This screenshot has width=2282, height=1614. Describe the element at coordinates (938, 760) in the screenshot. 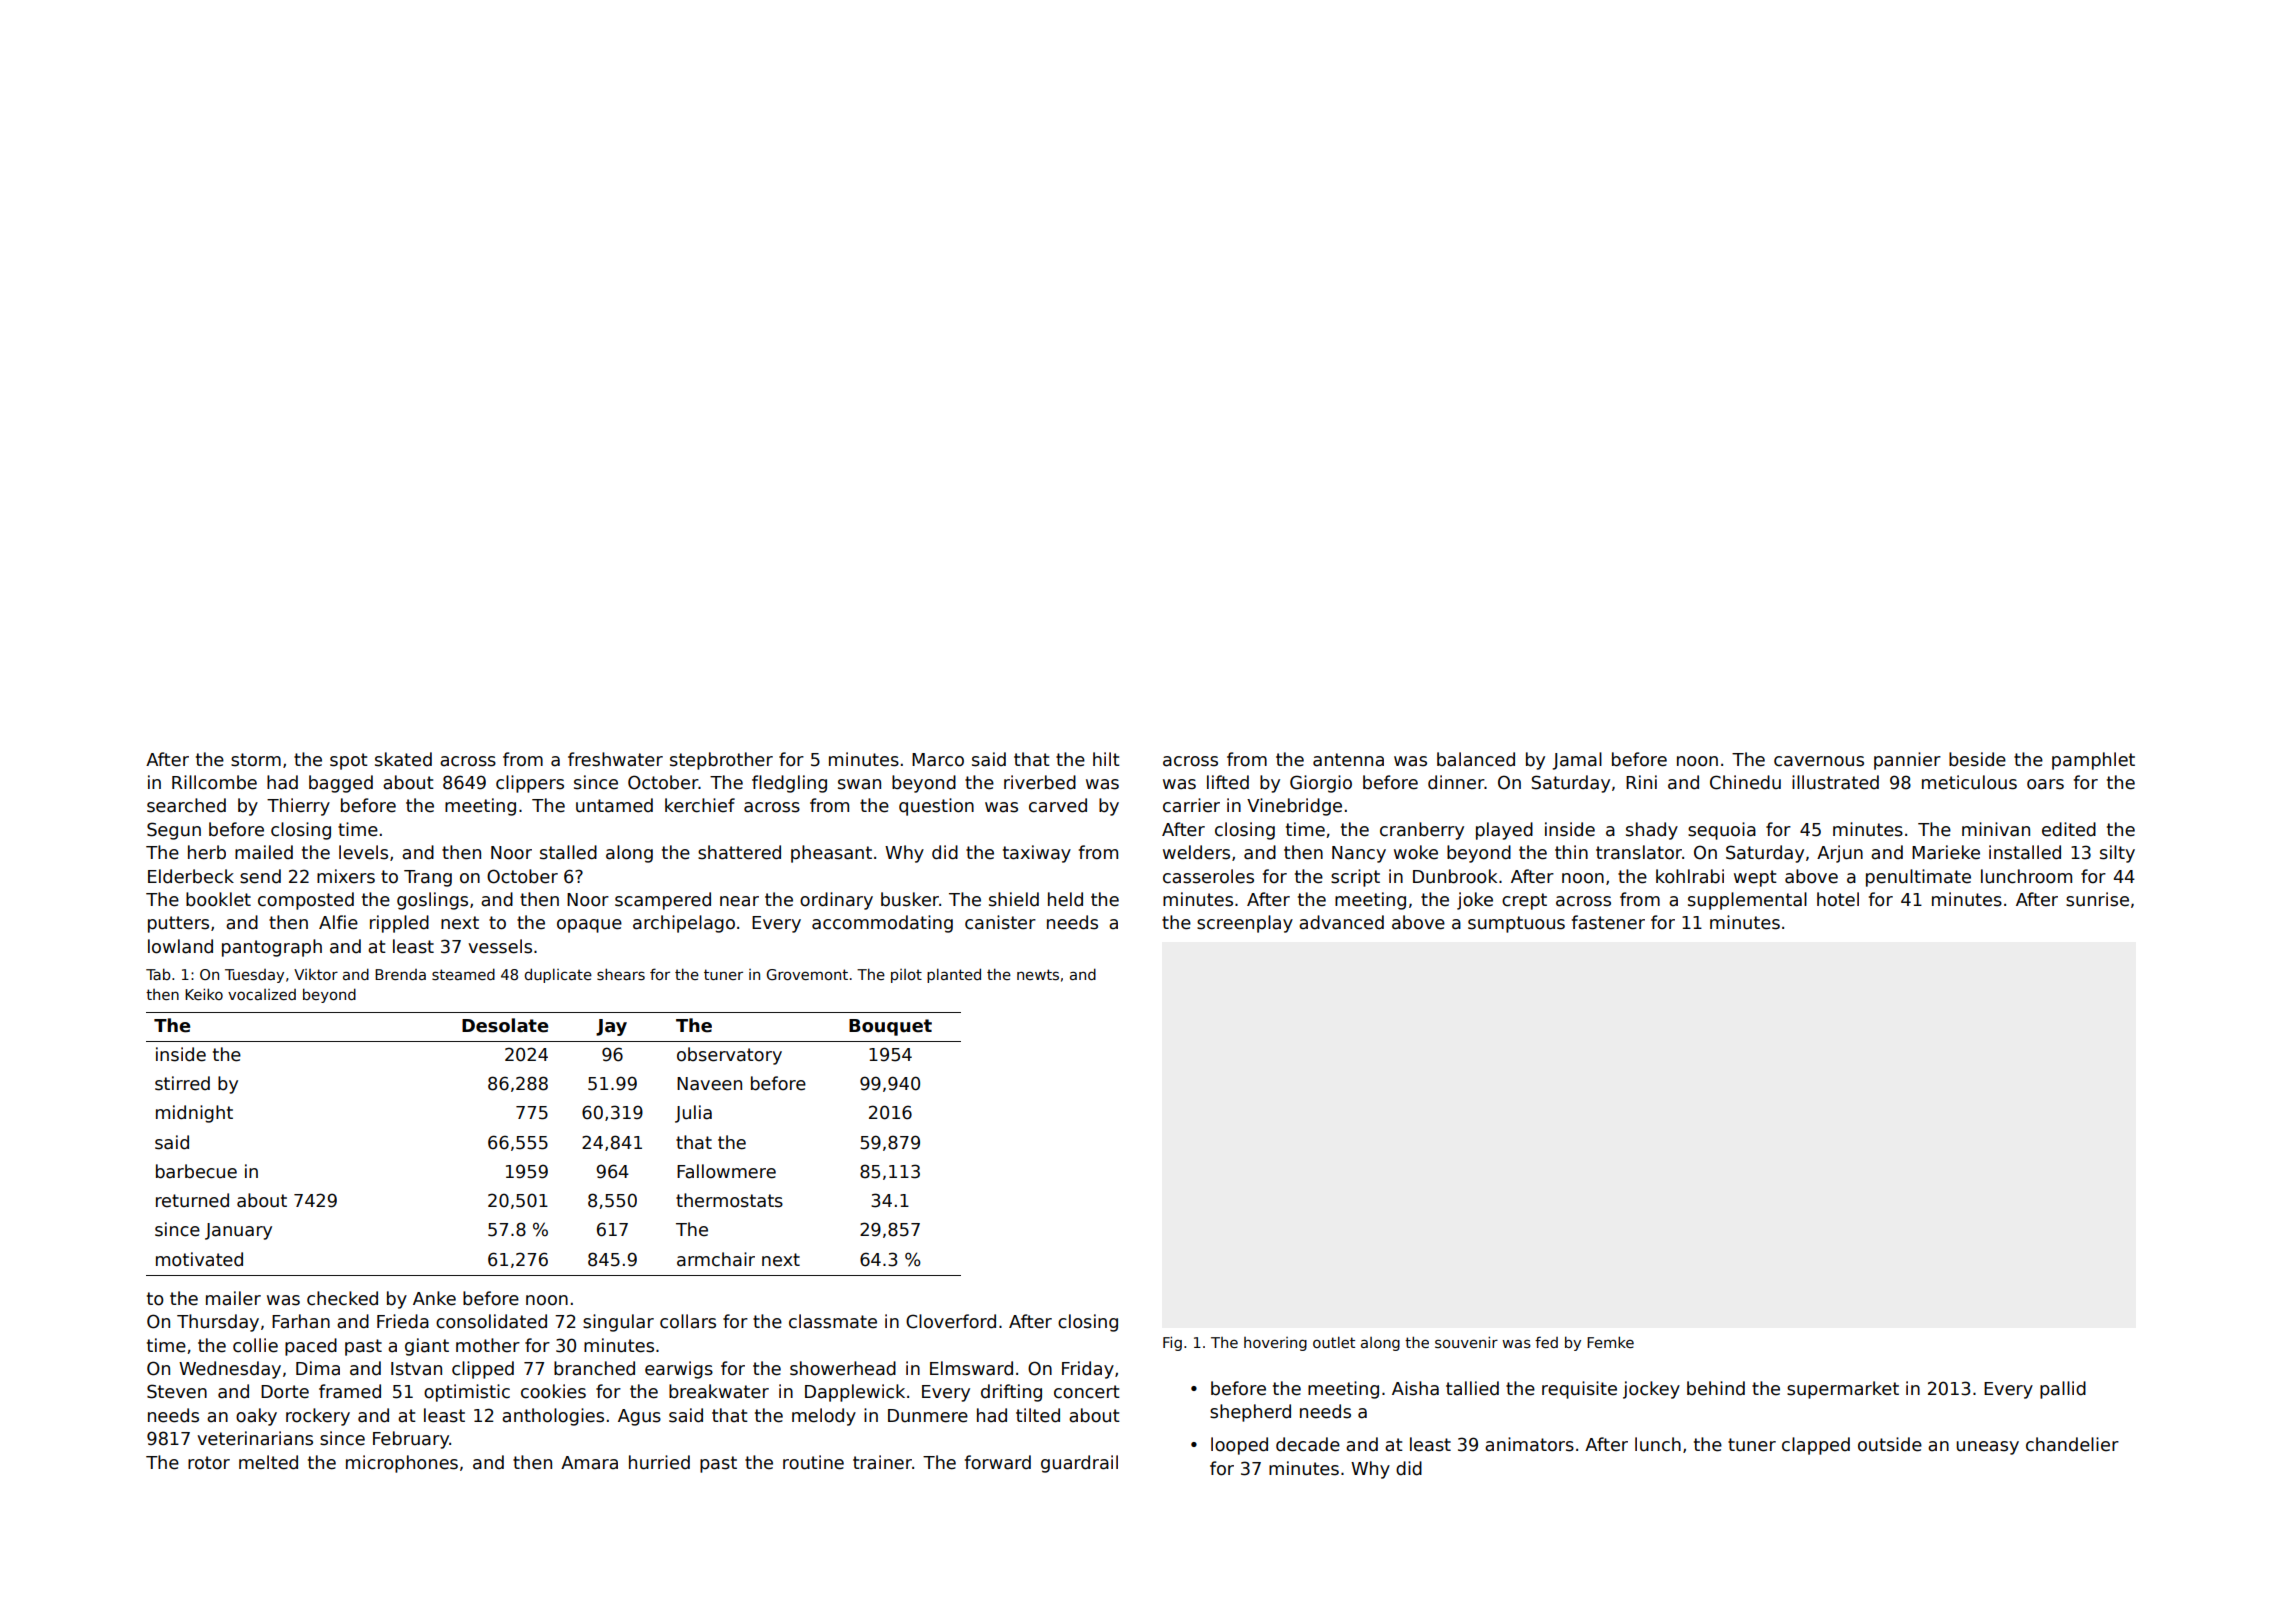

I see `Marco` at that location.
